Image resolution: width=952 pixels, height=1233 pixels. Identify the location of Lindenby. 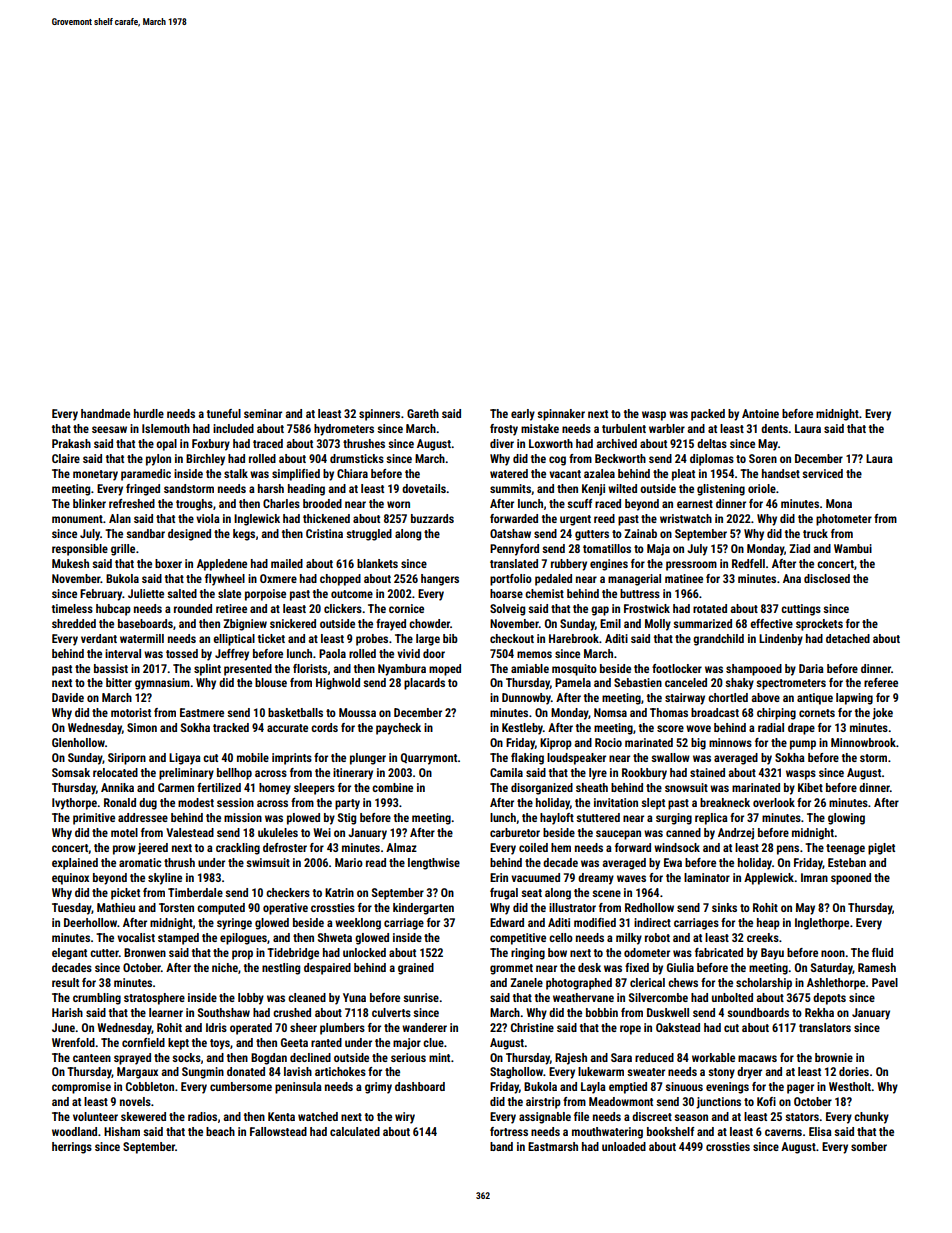
(781, 640).
